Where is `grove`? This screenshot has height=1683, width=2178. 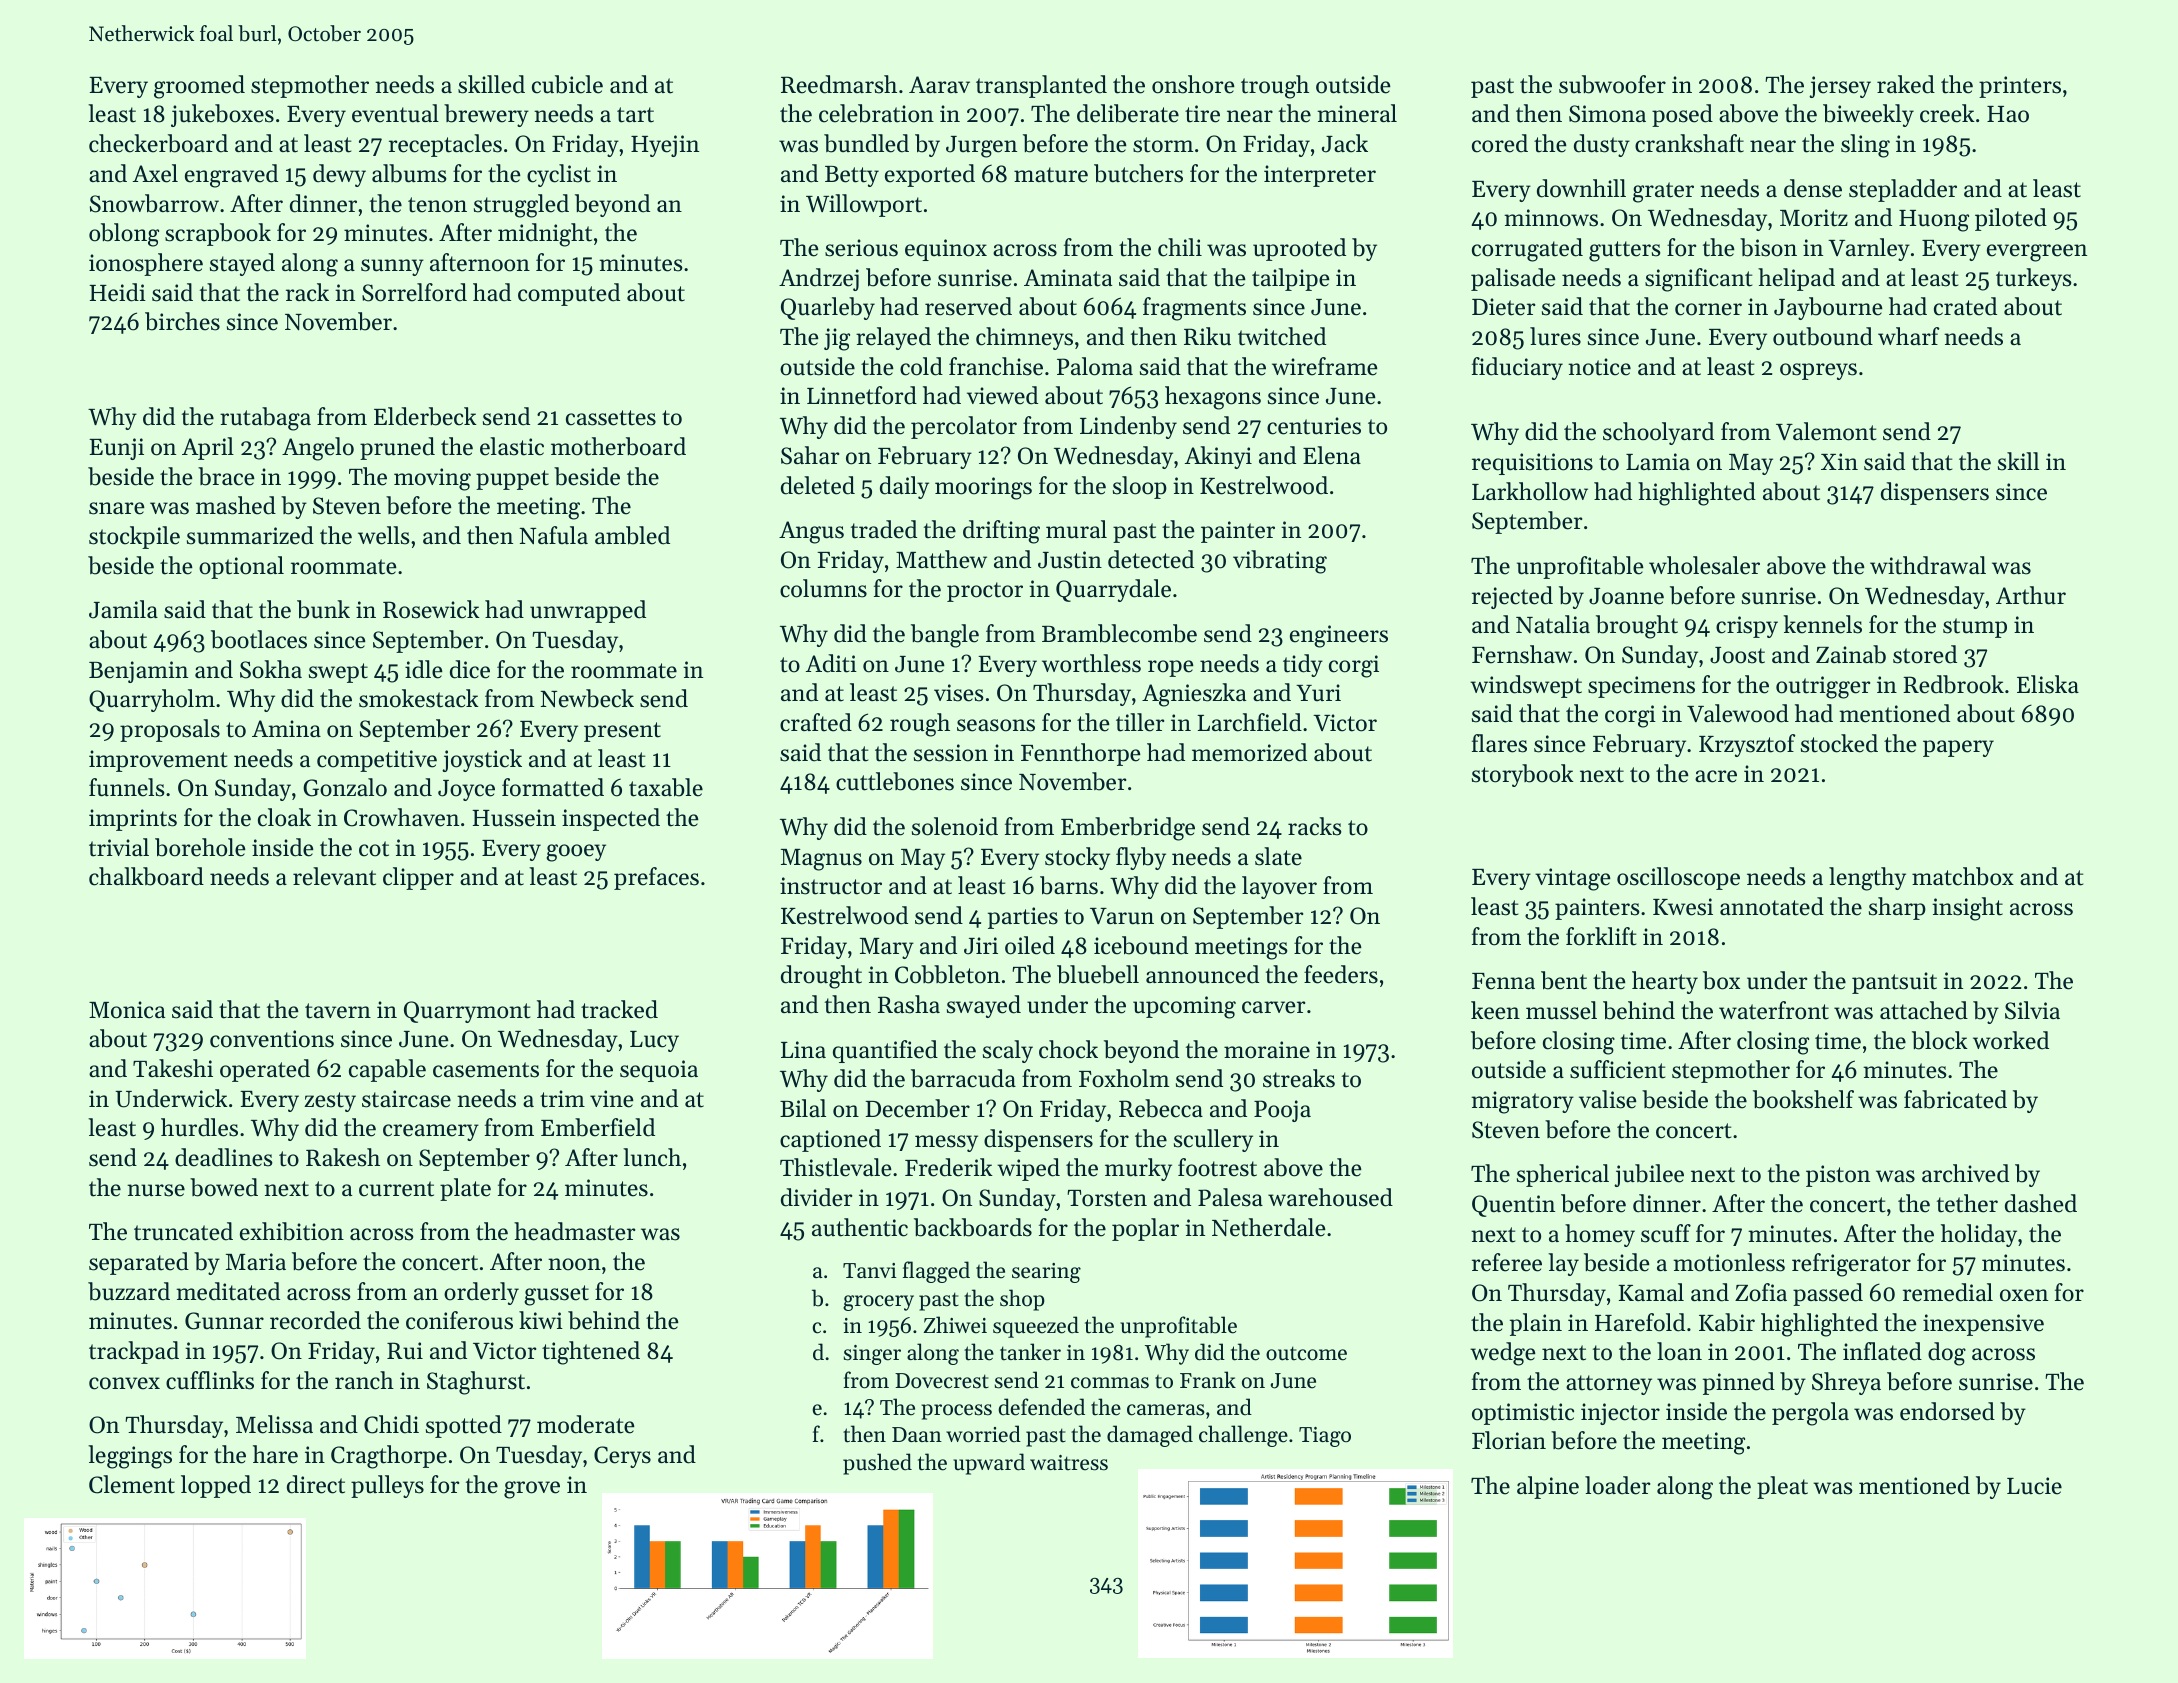
grove is located at coordinates (532, 1490).
